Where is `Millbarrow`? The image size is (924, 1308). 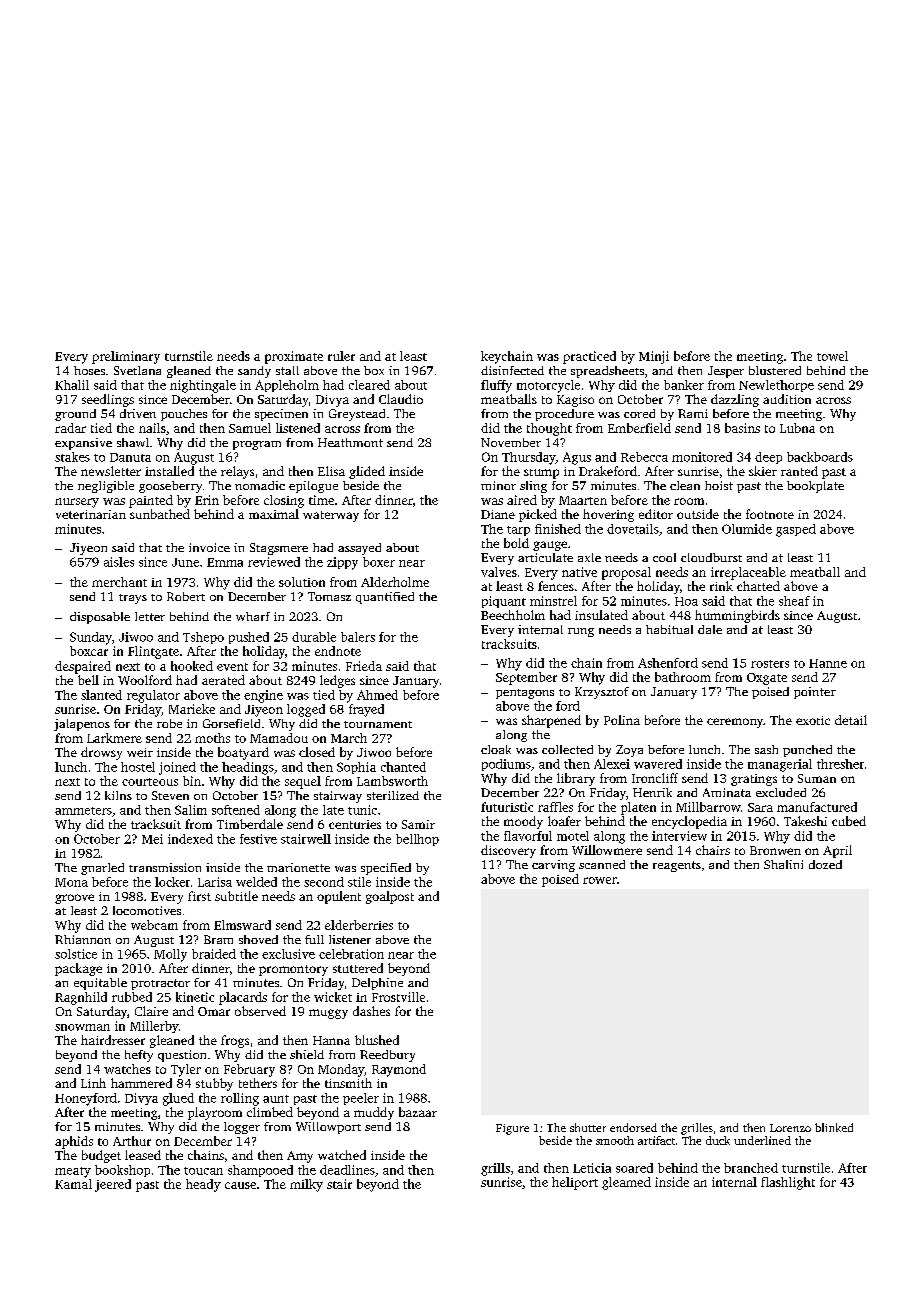 Millbarrow is located at coordinates (708, 807).
